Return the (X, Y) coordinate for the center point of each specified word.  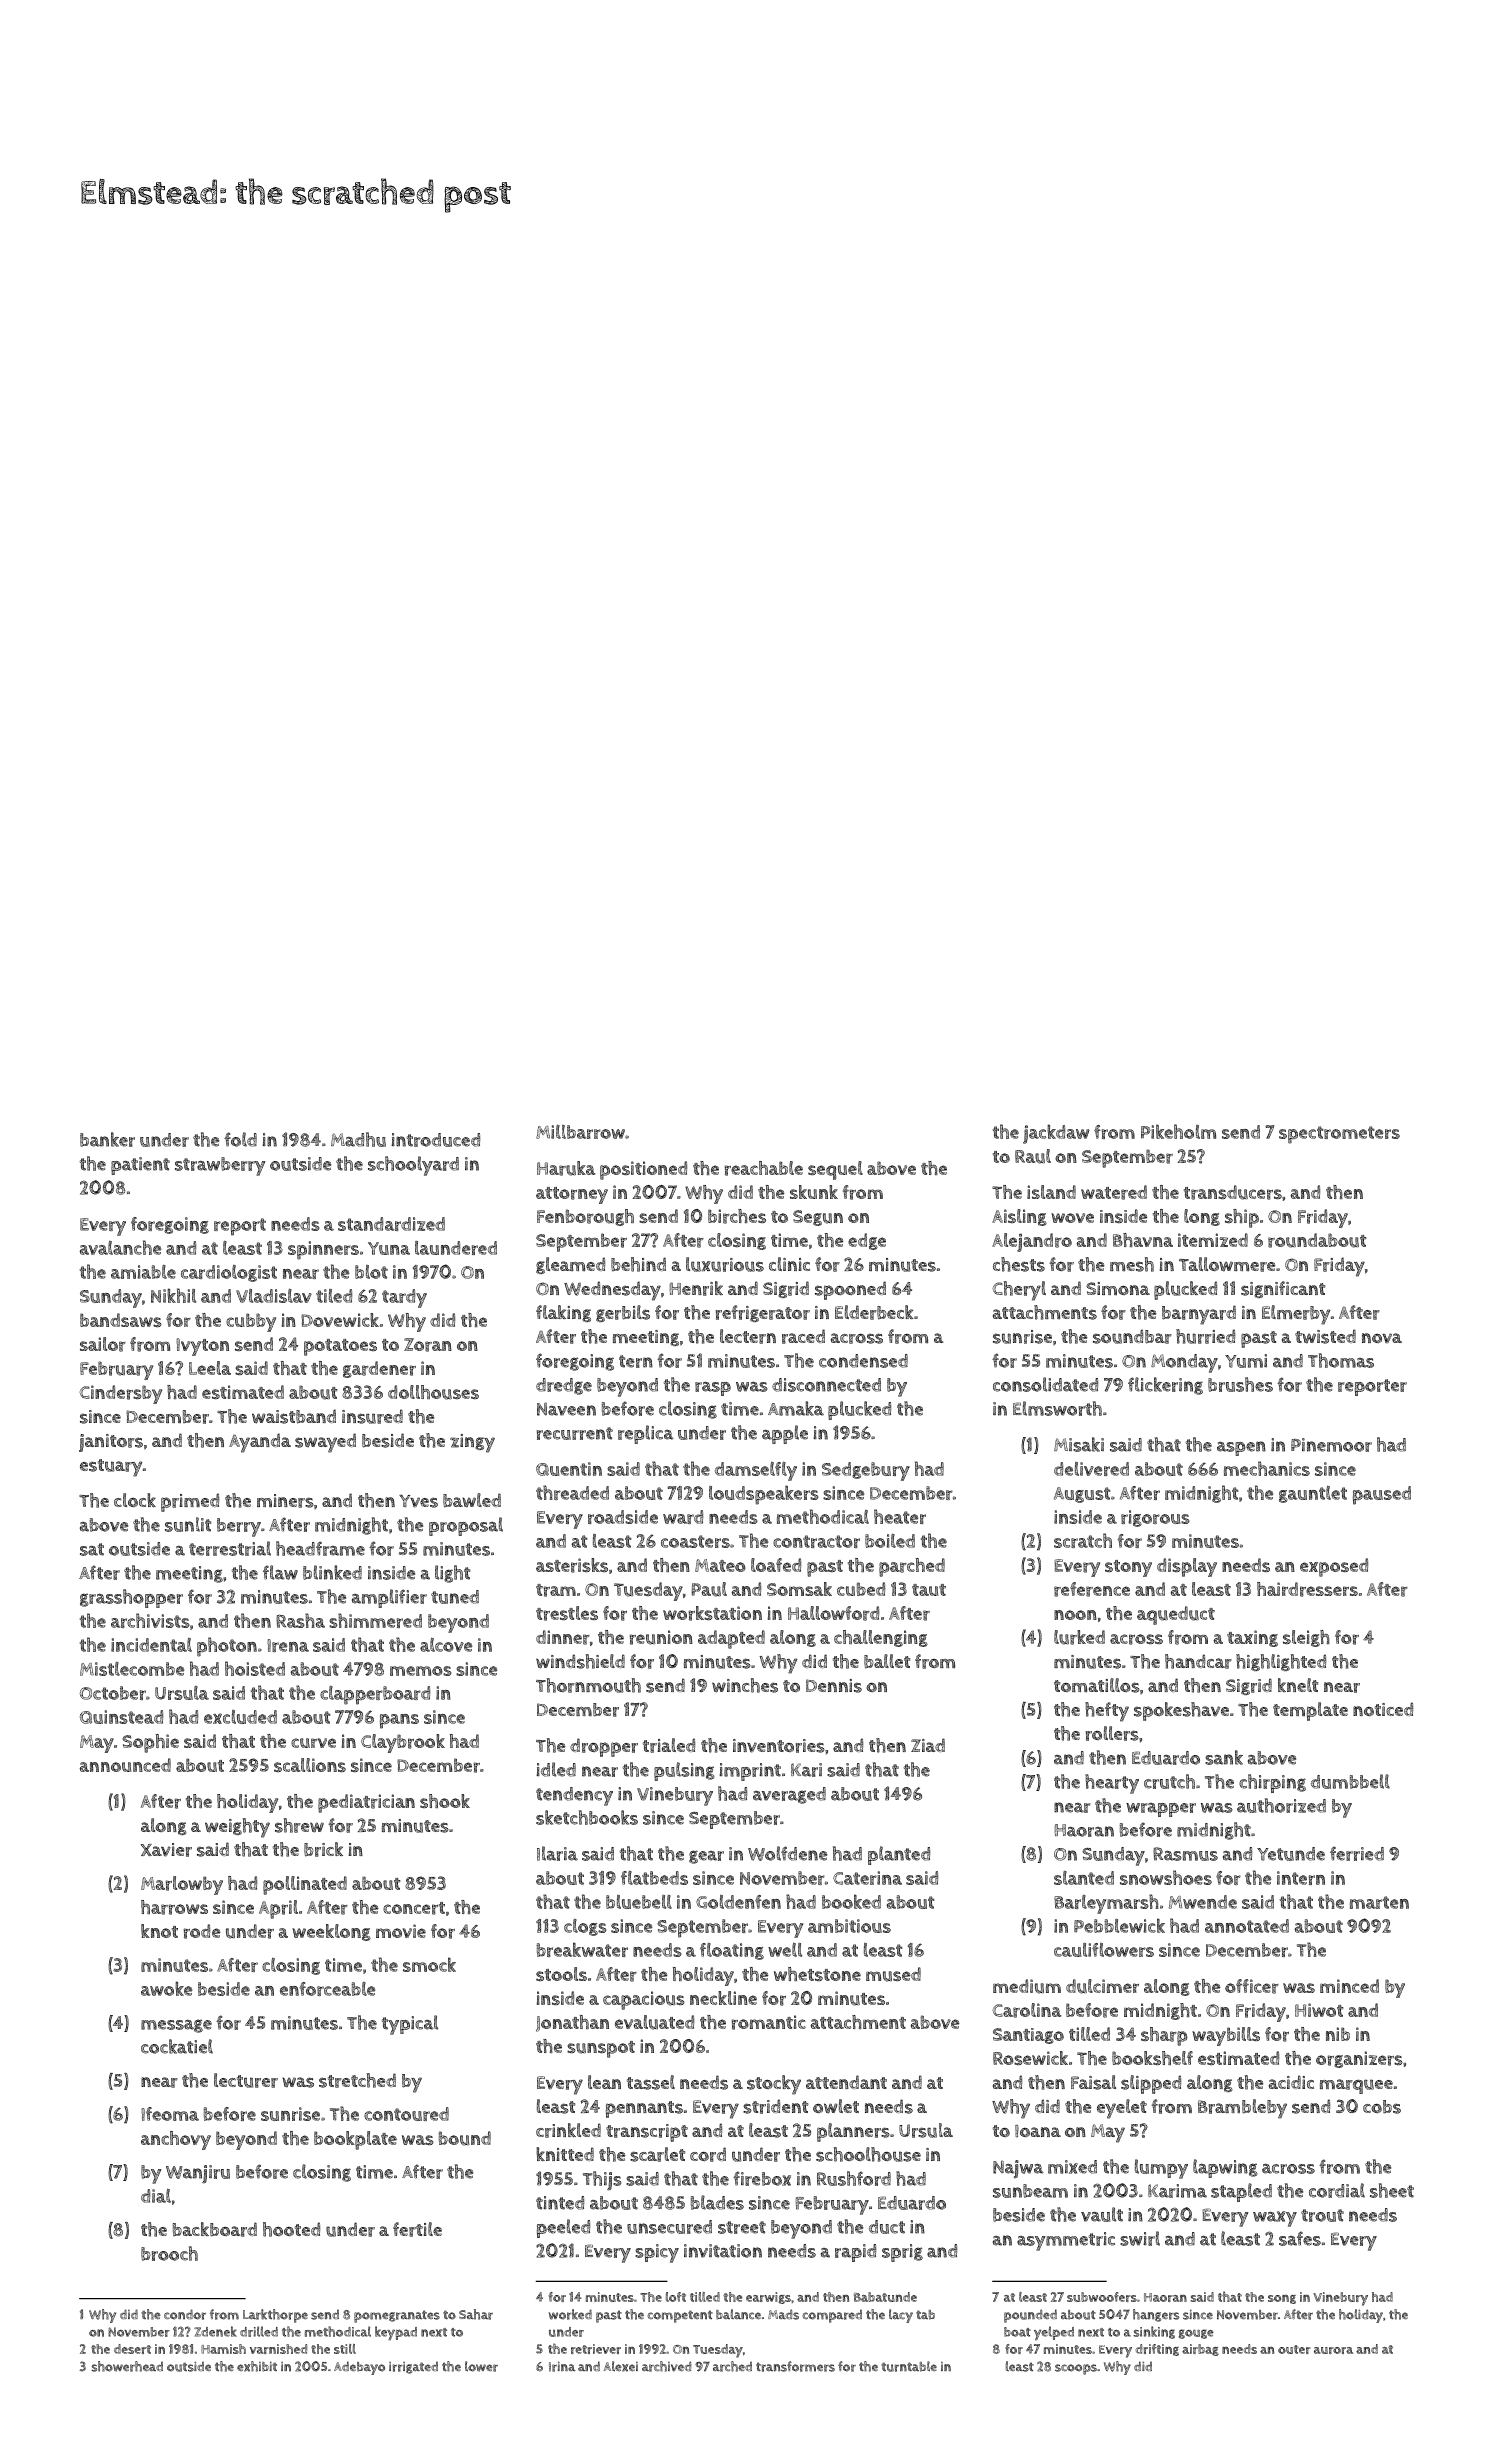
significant (1283, 1289)
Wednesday (612, 1291)
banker (107, 1139)
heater (900, 1516)
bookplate (355, 2140)
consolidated (1045, 1384)
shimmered (375, 1620)
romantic (769, 2022)
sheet (1392, 2190)
